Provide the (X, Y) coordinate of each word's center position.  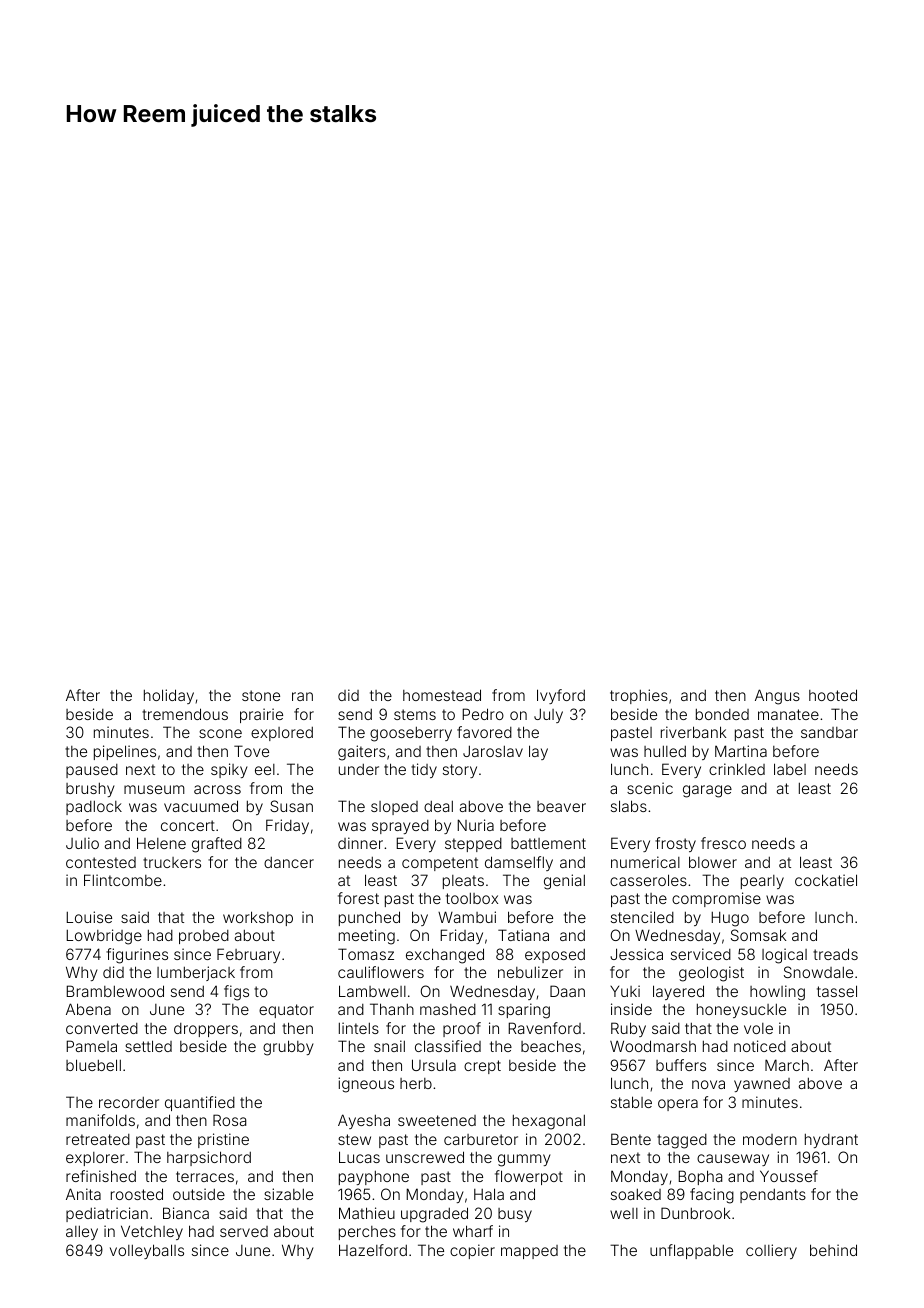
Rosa (229, 1120)
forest (358, 898)
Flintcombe (123, 880)
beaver (561, 806)
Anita (83, 1194)
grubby (288, 1048)
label (790, 769)
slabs (629, 806)
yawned (762, 1085)
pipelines (125, 752)
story (460, 771)
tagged (682, 1141)
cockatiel (826, 880)
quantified (200, 1103)
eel (265, 769)
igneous (366, 1085)
